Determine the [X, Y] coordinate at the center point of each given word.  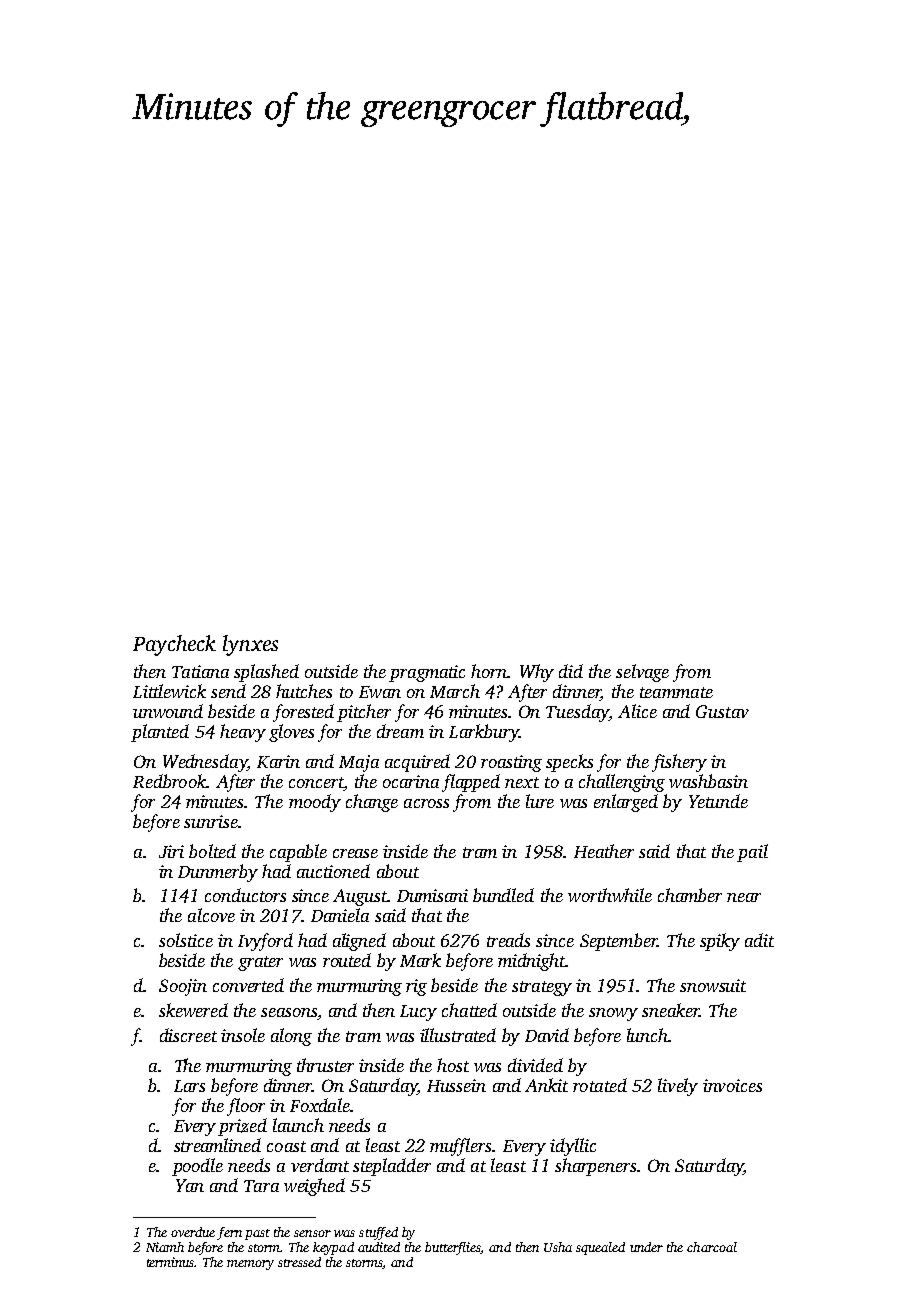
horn [489, 671]
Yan [190, 1185]
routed [347, 960]
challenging [622, 783]
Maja [359, 763]
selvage [642, 673]
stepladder [392, 1167]
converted [248, 985]
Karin [278, 761]
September [618, 942]
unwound [168, 711]
